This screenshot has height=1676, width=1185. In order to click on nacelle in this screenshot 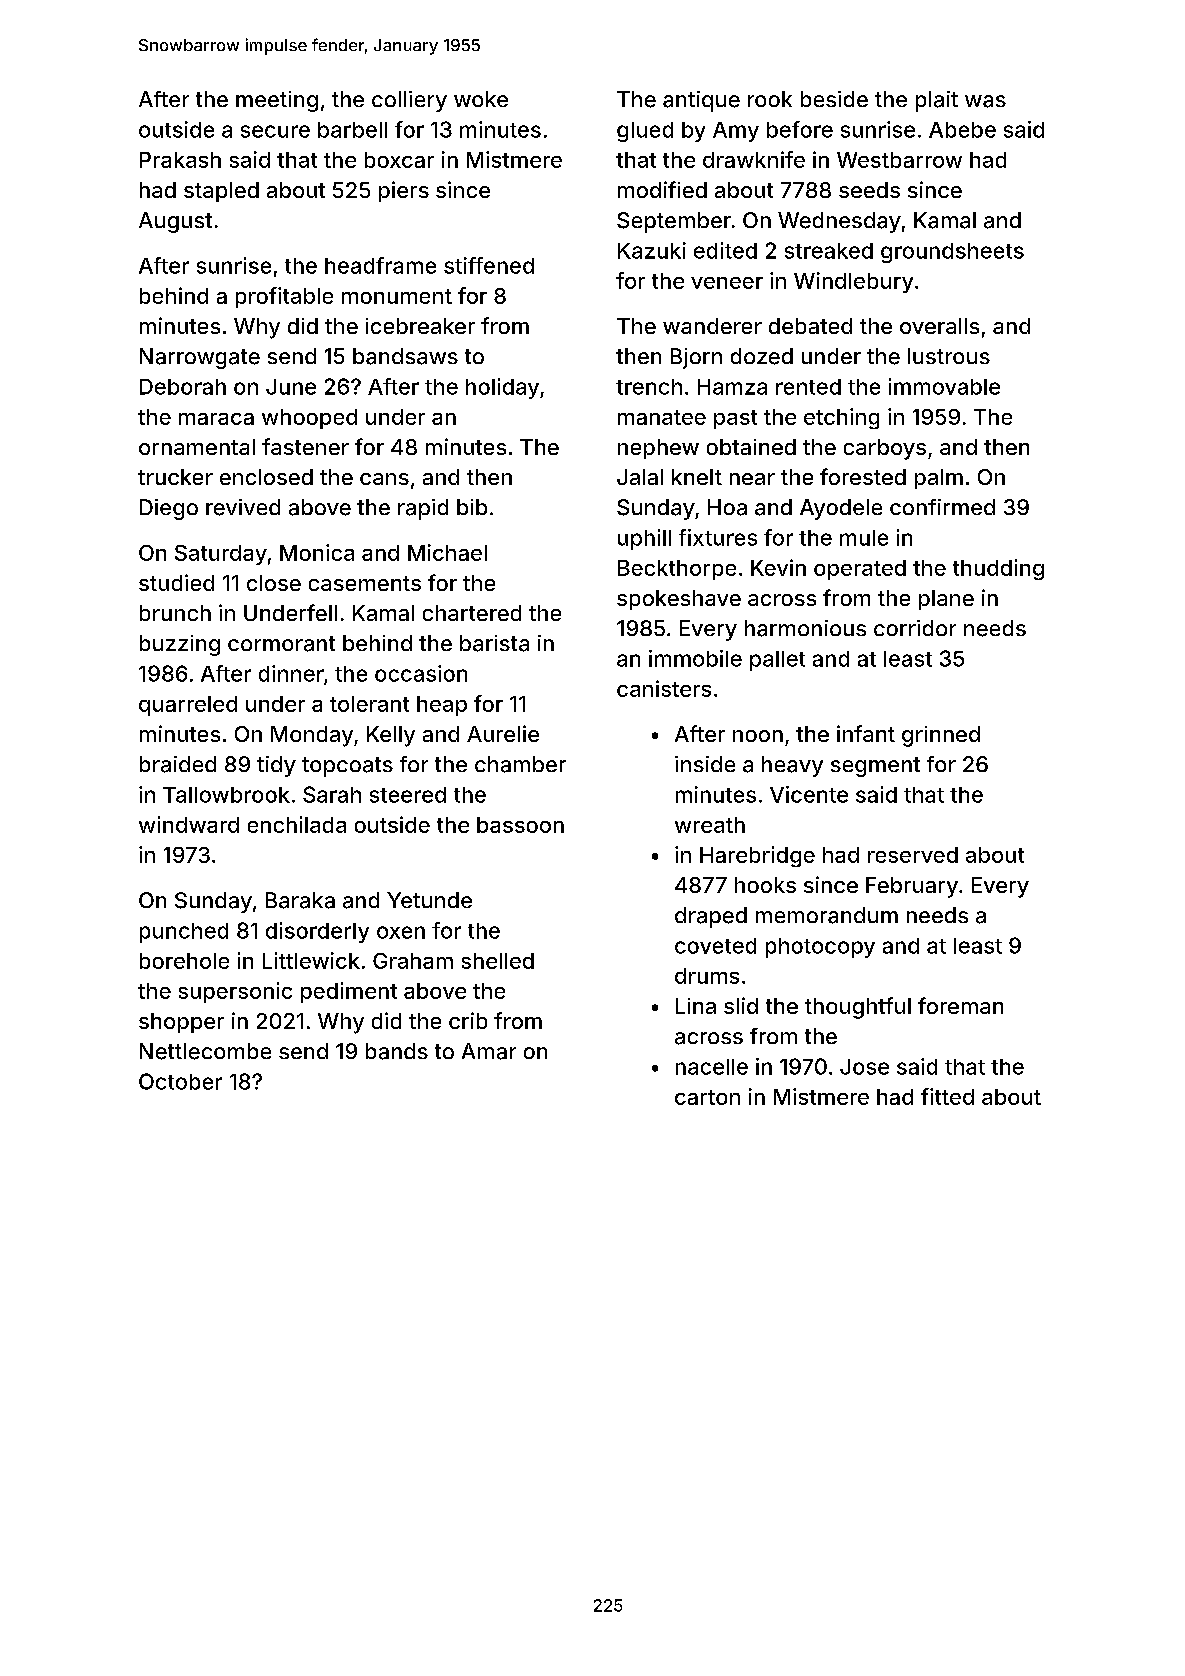, I will do `click(712, 1067)`.
